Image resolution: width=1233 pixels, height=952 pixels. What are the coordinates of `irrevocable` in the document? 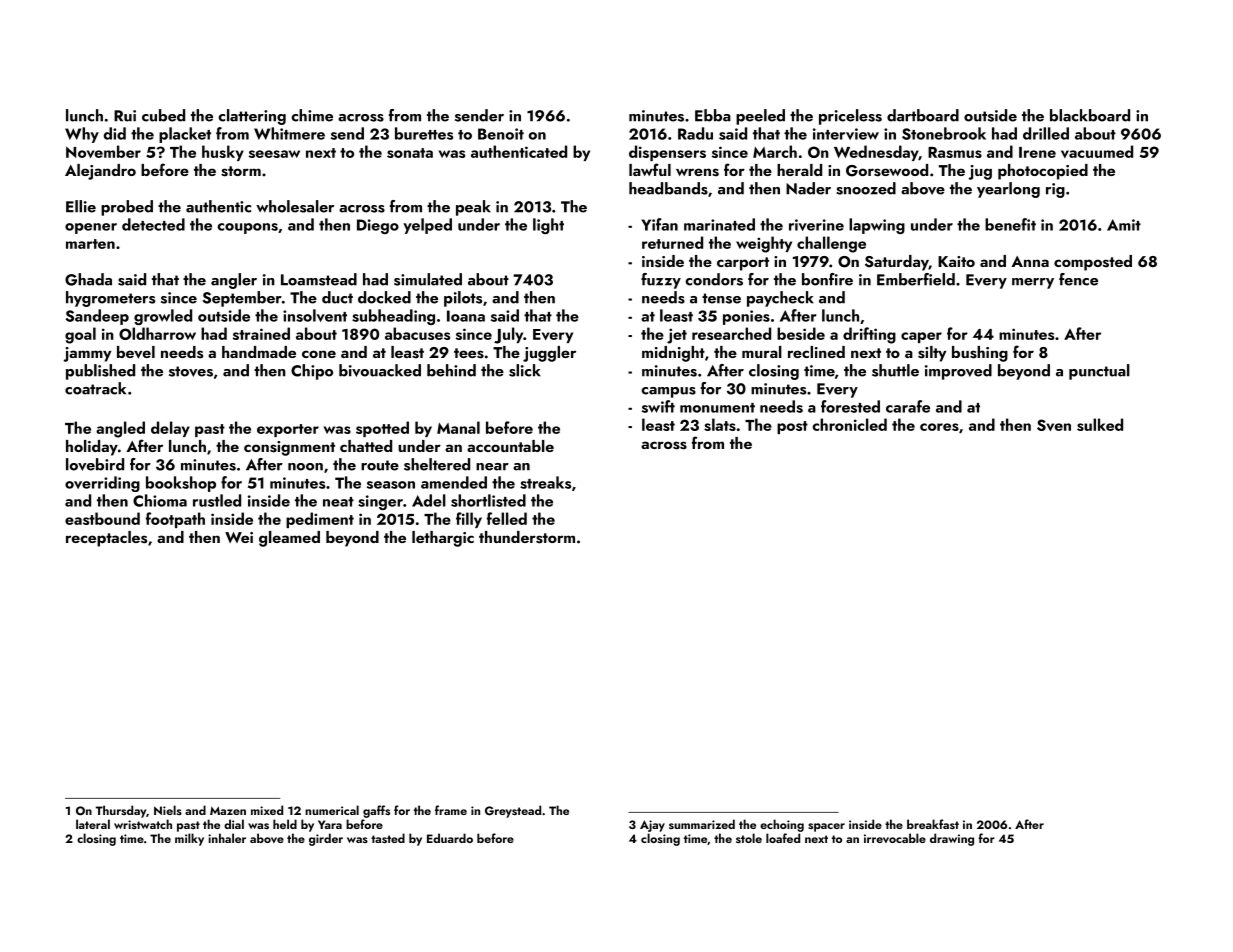 It's located at (895, 838).
